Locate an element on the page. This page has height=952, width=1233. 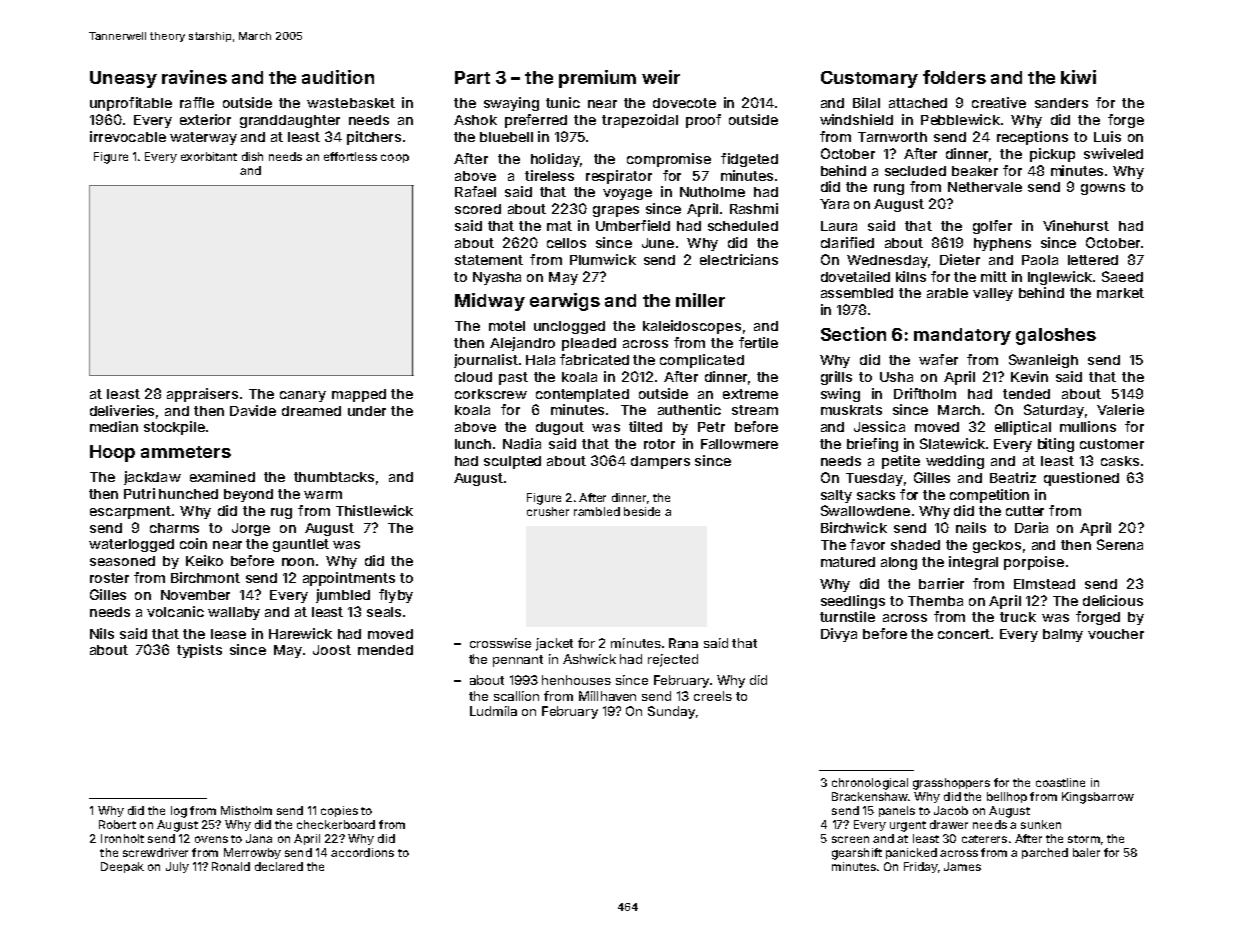
Daria is located at coordinates (1031, 527).
